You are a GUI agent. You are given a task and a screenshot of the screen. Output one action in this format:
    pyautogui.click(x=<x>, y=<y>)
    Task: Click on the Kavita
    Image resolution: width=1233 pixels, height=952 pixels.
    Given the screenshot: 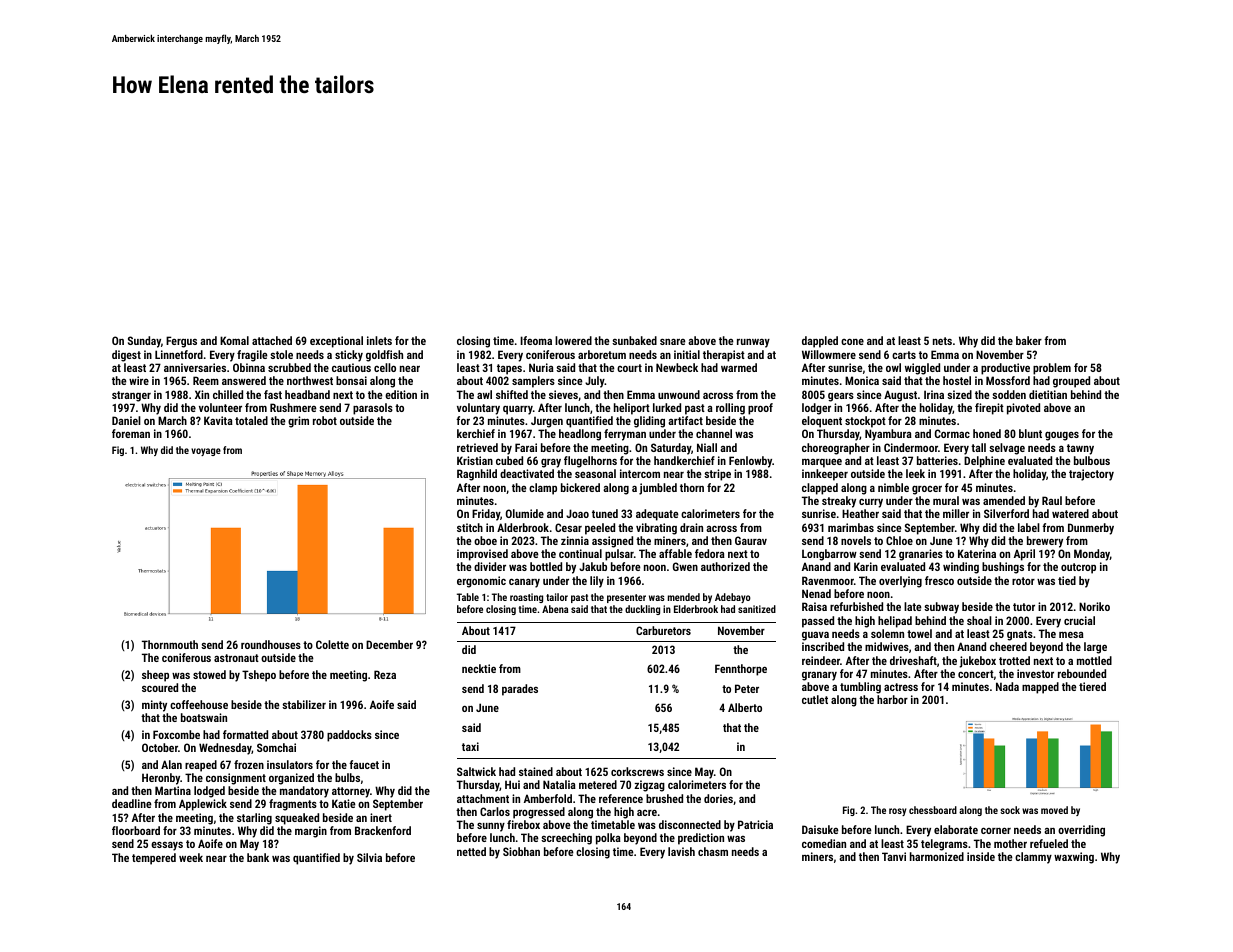 What is the action you would take?
    pyautogui.click(x=218, y=420)
